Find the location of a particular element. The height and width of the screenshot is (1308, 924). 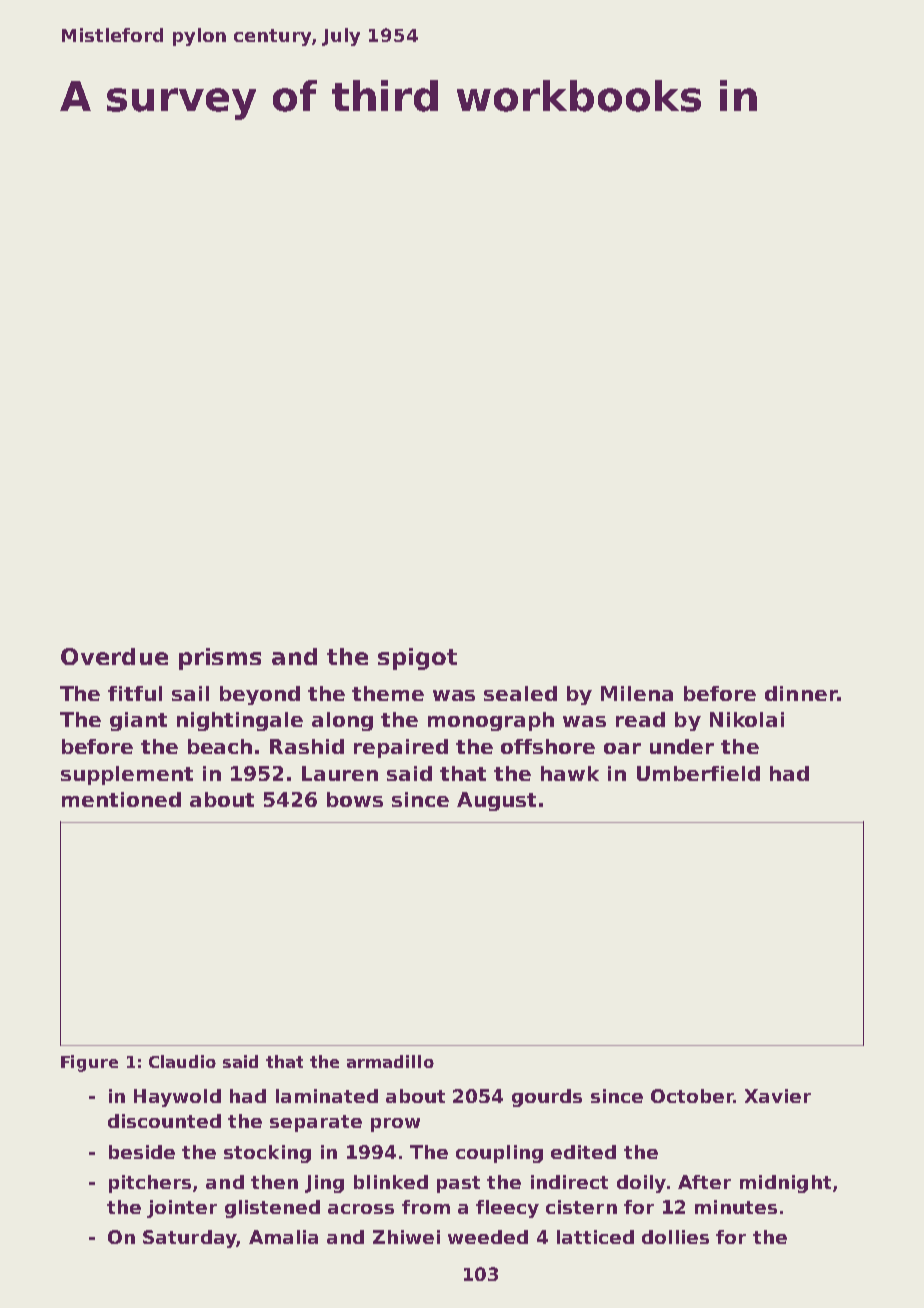

under is located at coordinates (682, 746).
